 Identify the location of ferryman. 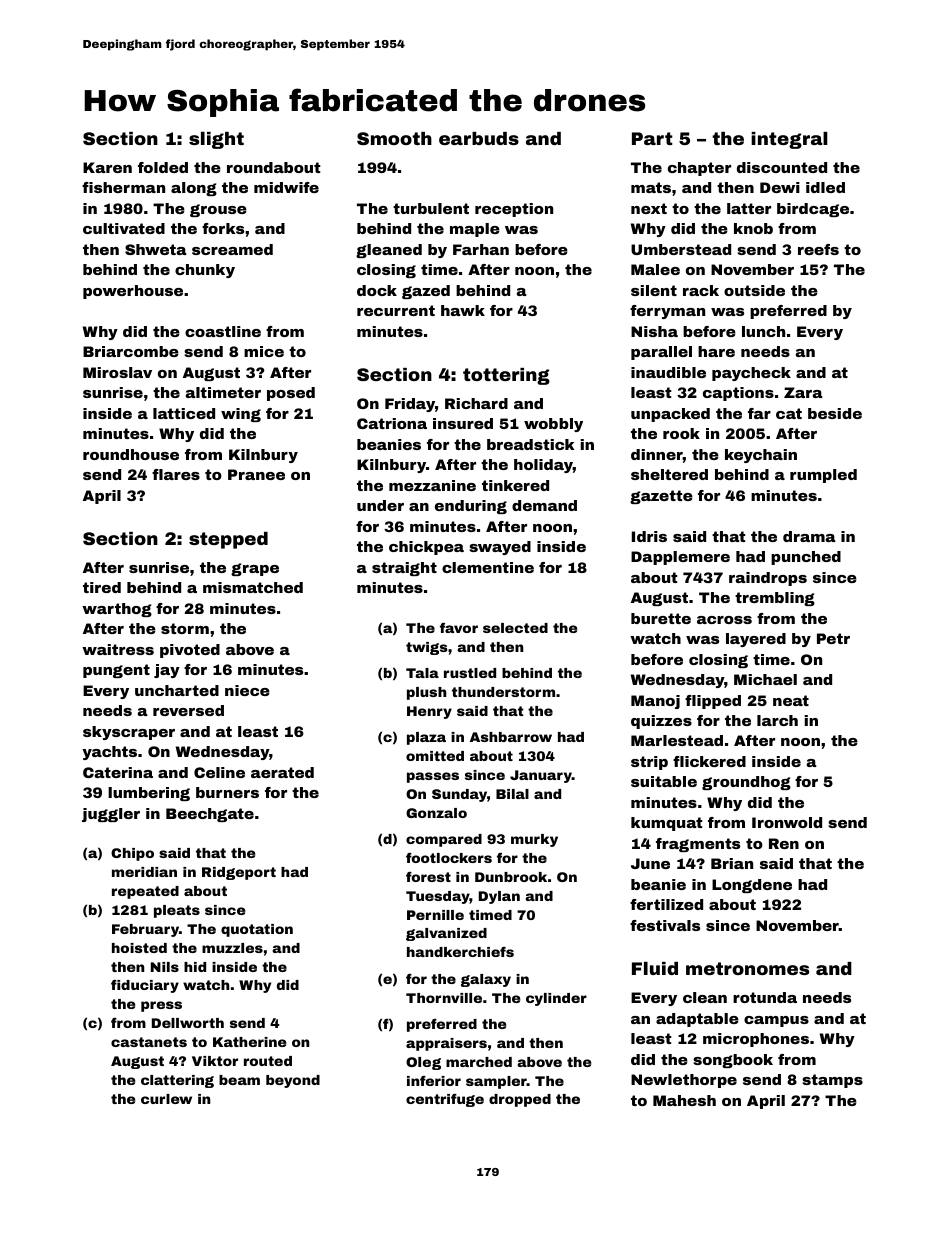
(667, 312).
